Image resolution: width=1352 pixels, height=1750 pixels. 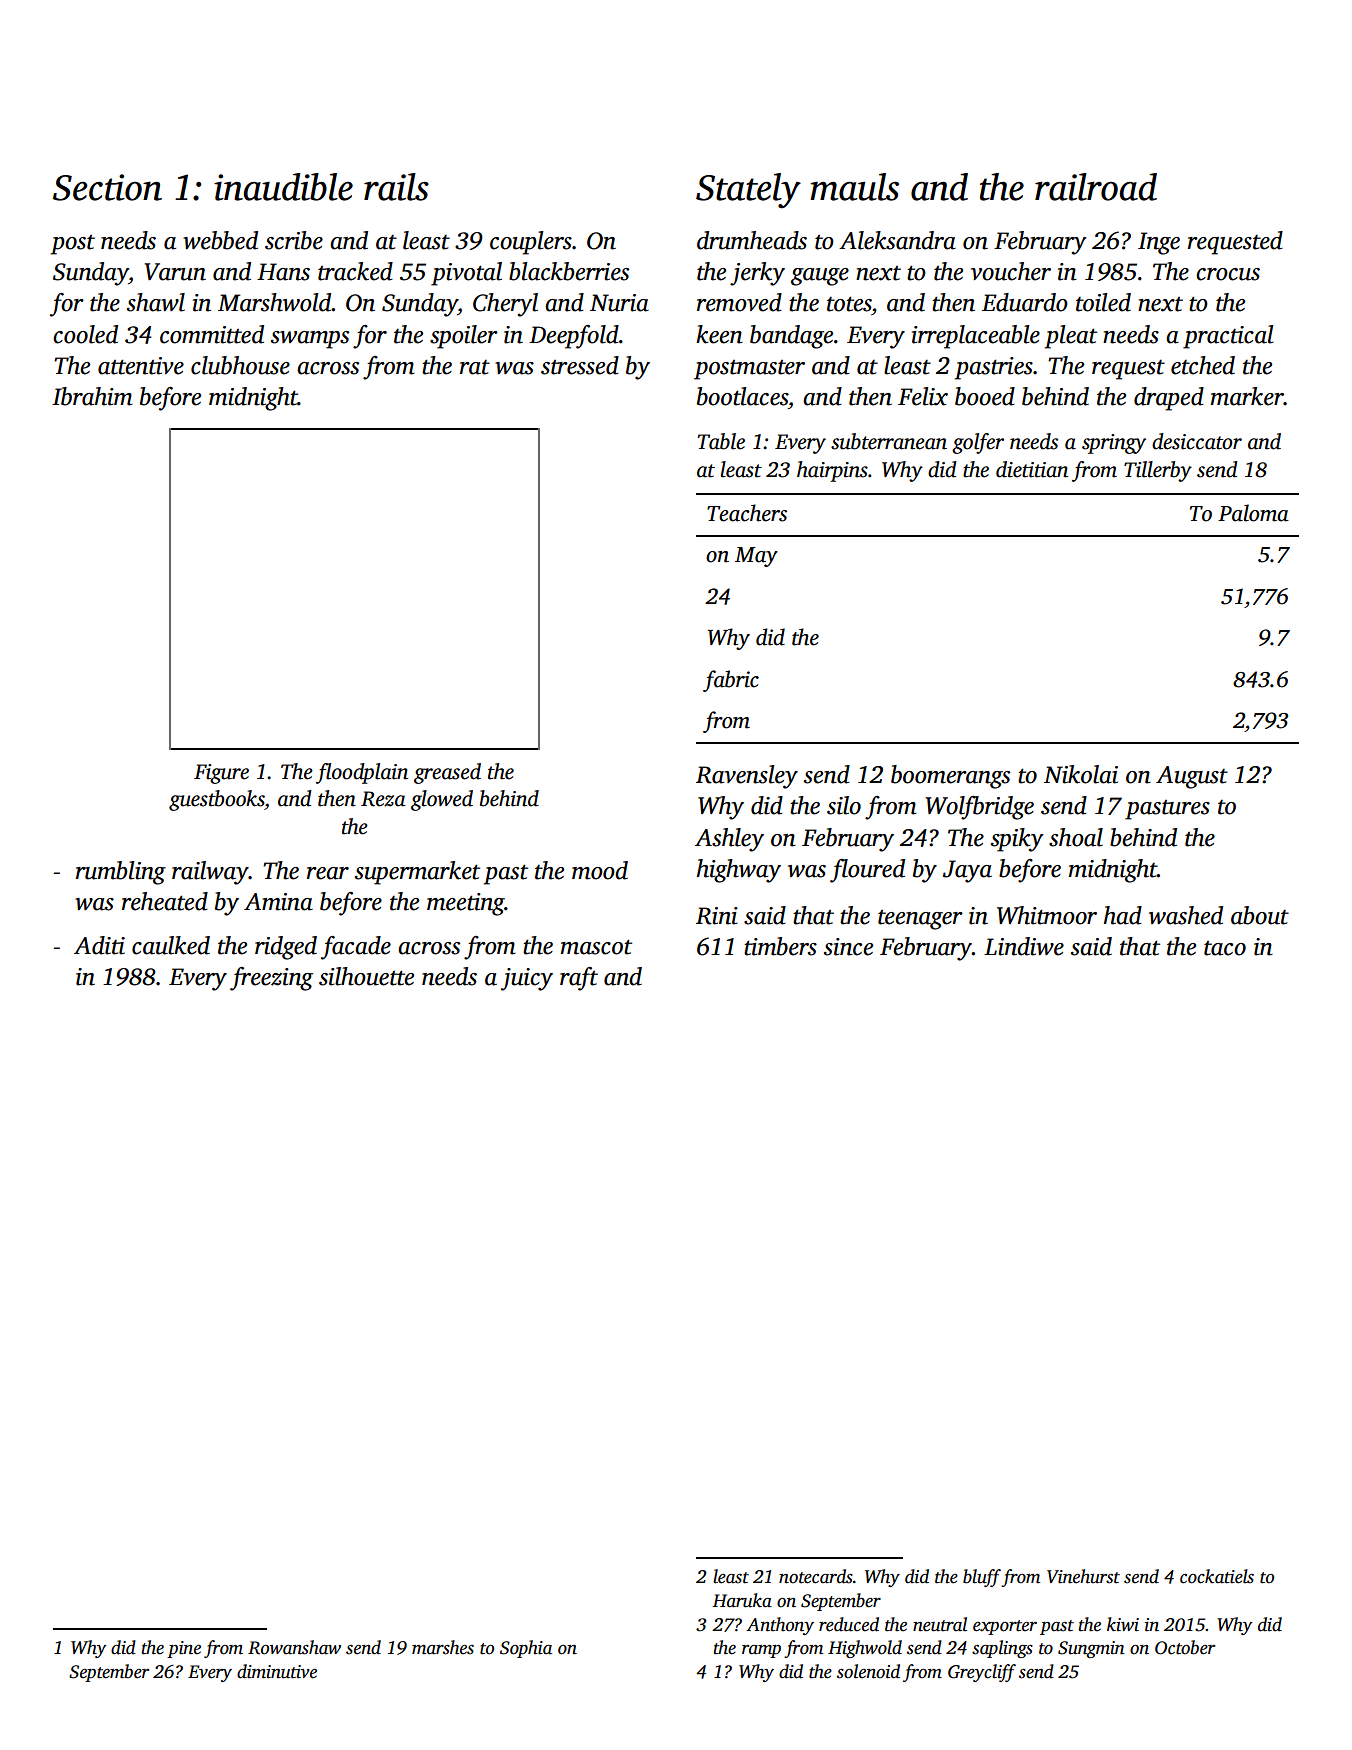 What do you see at coordinates (816, 1576) in the document?
I see `notecards` at bounding box center [816, 1576].
